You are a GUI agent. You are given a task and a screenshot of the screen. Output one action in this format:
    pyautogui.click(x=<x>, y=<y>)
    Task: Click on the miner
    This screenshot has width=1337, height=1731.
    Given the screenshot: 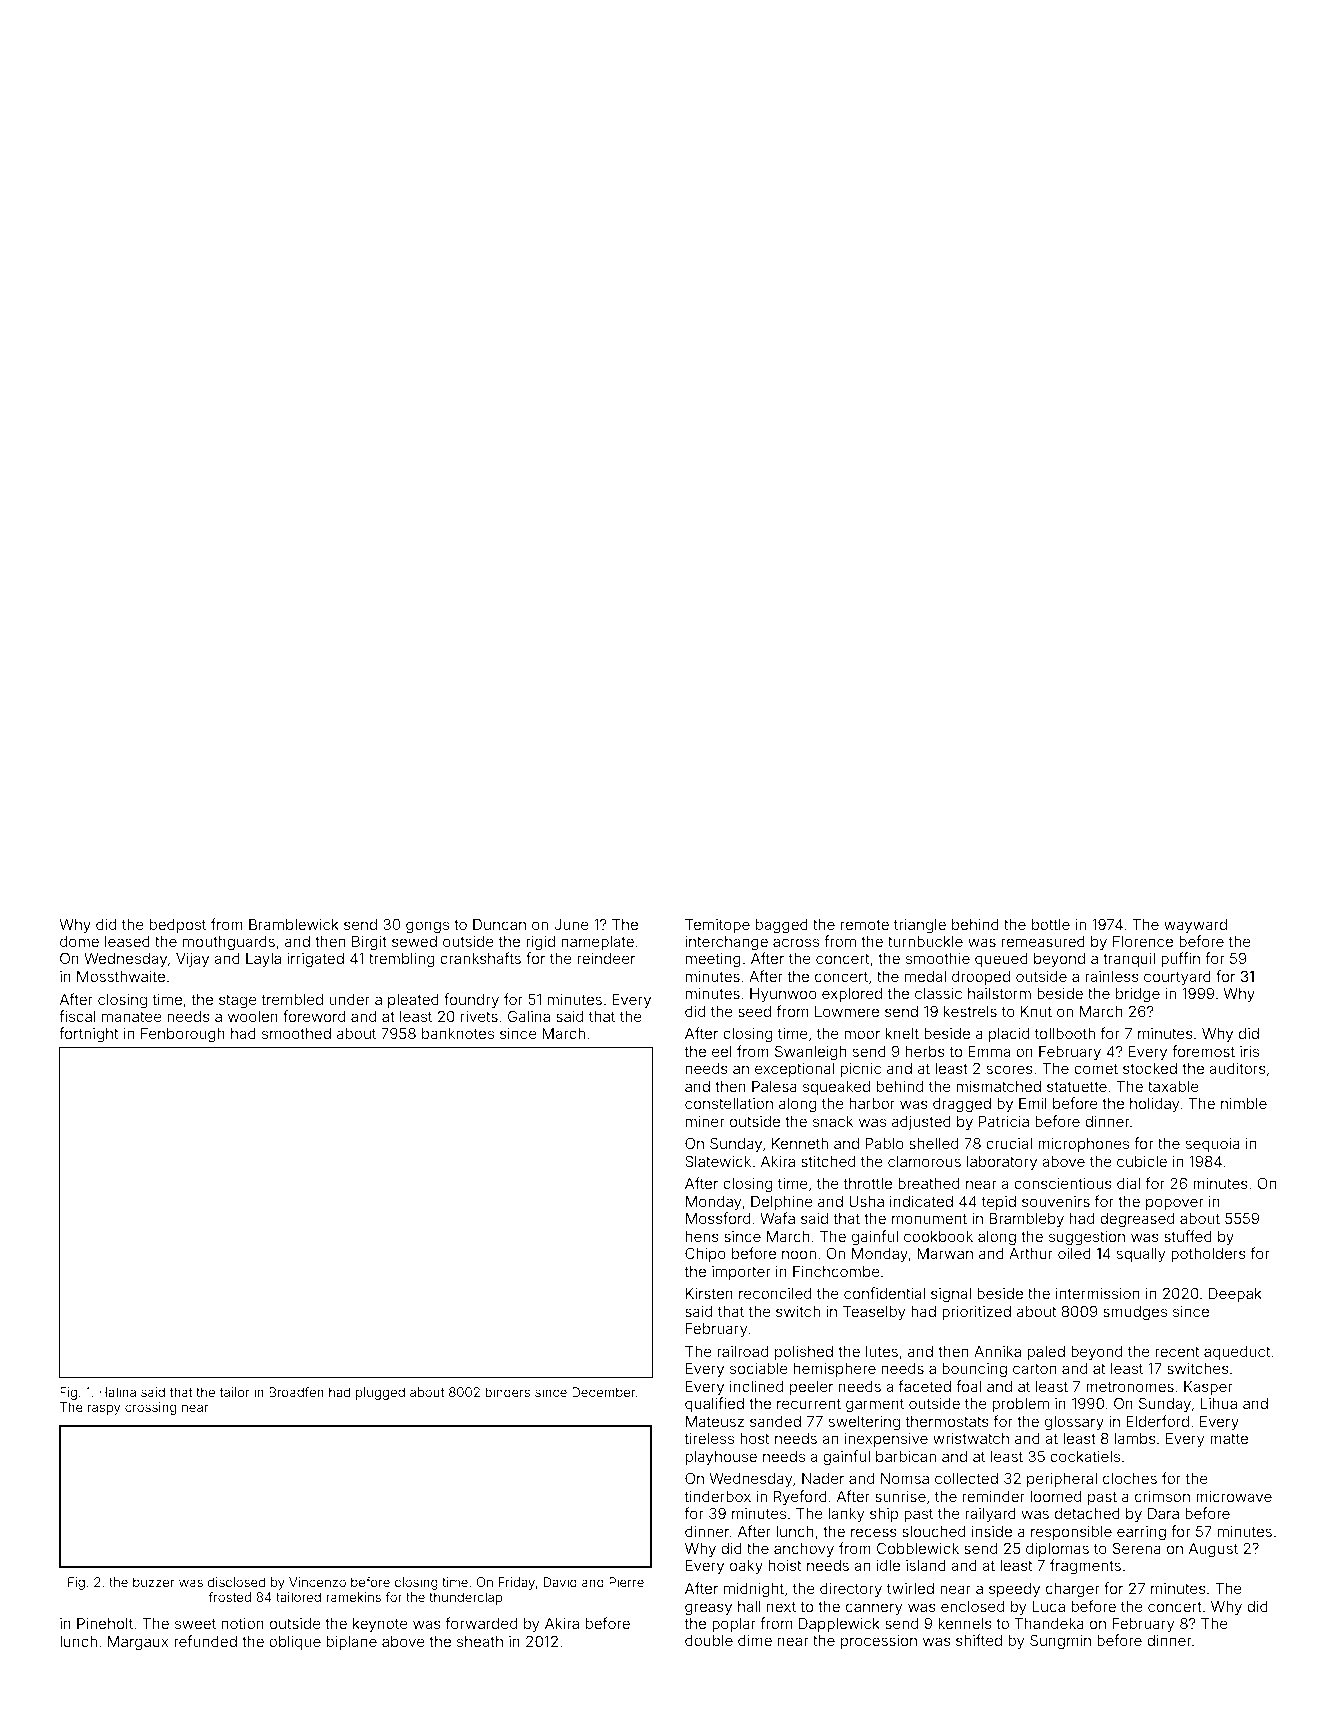 What is the action you would take?
    pyautogui.click(x=705, y=1121)
